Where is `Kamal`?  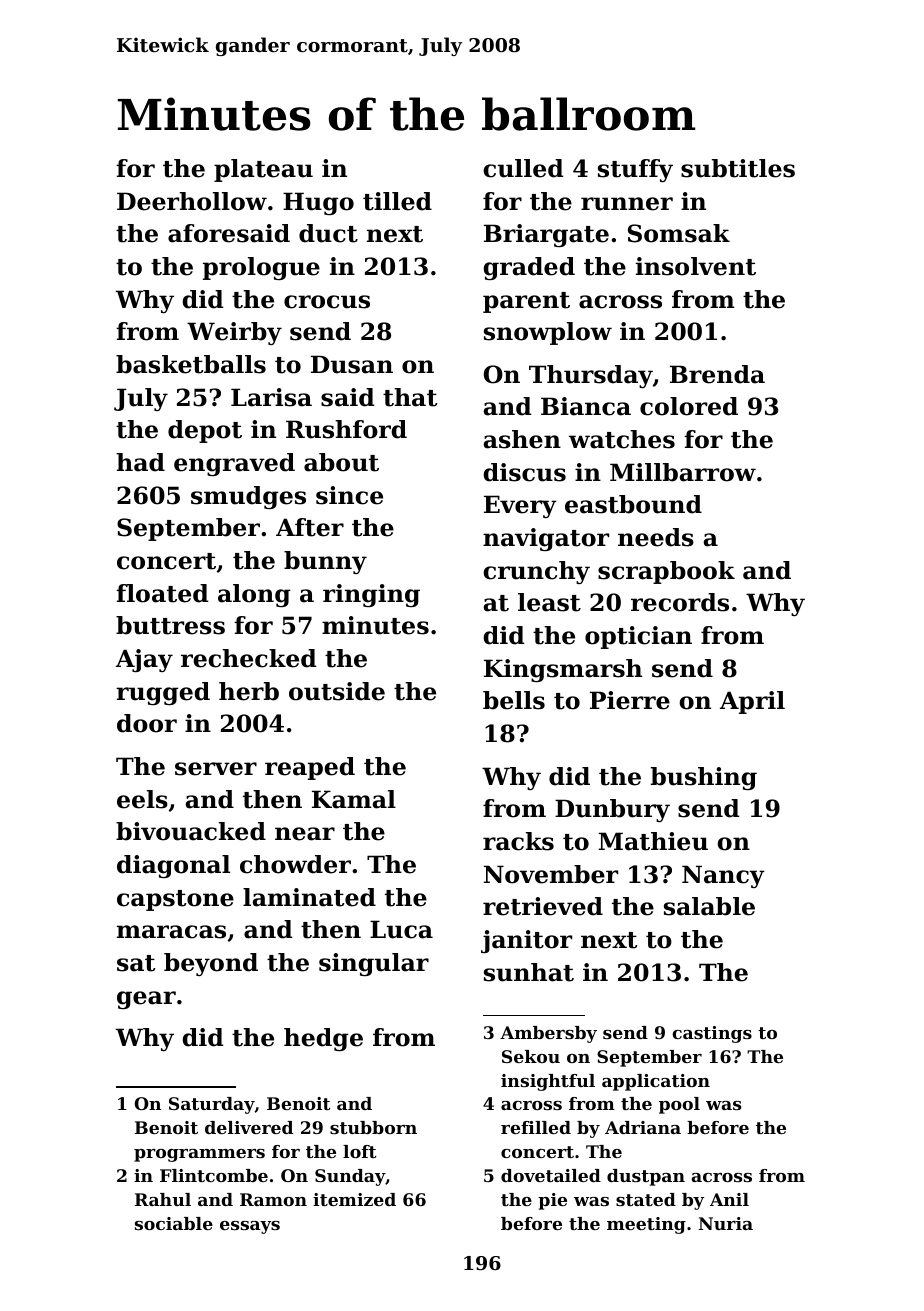 Kamal is located at coordinates (354, 799).
